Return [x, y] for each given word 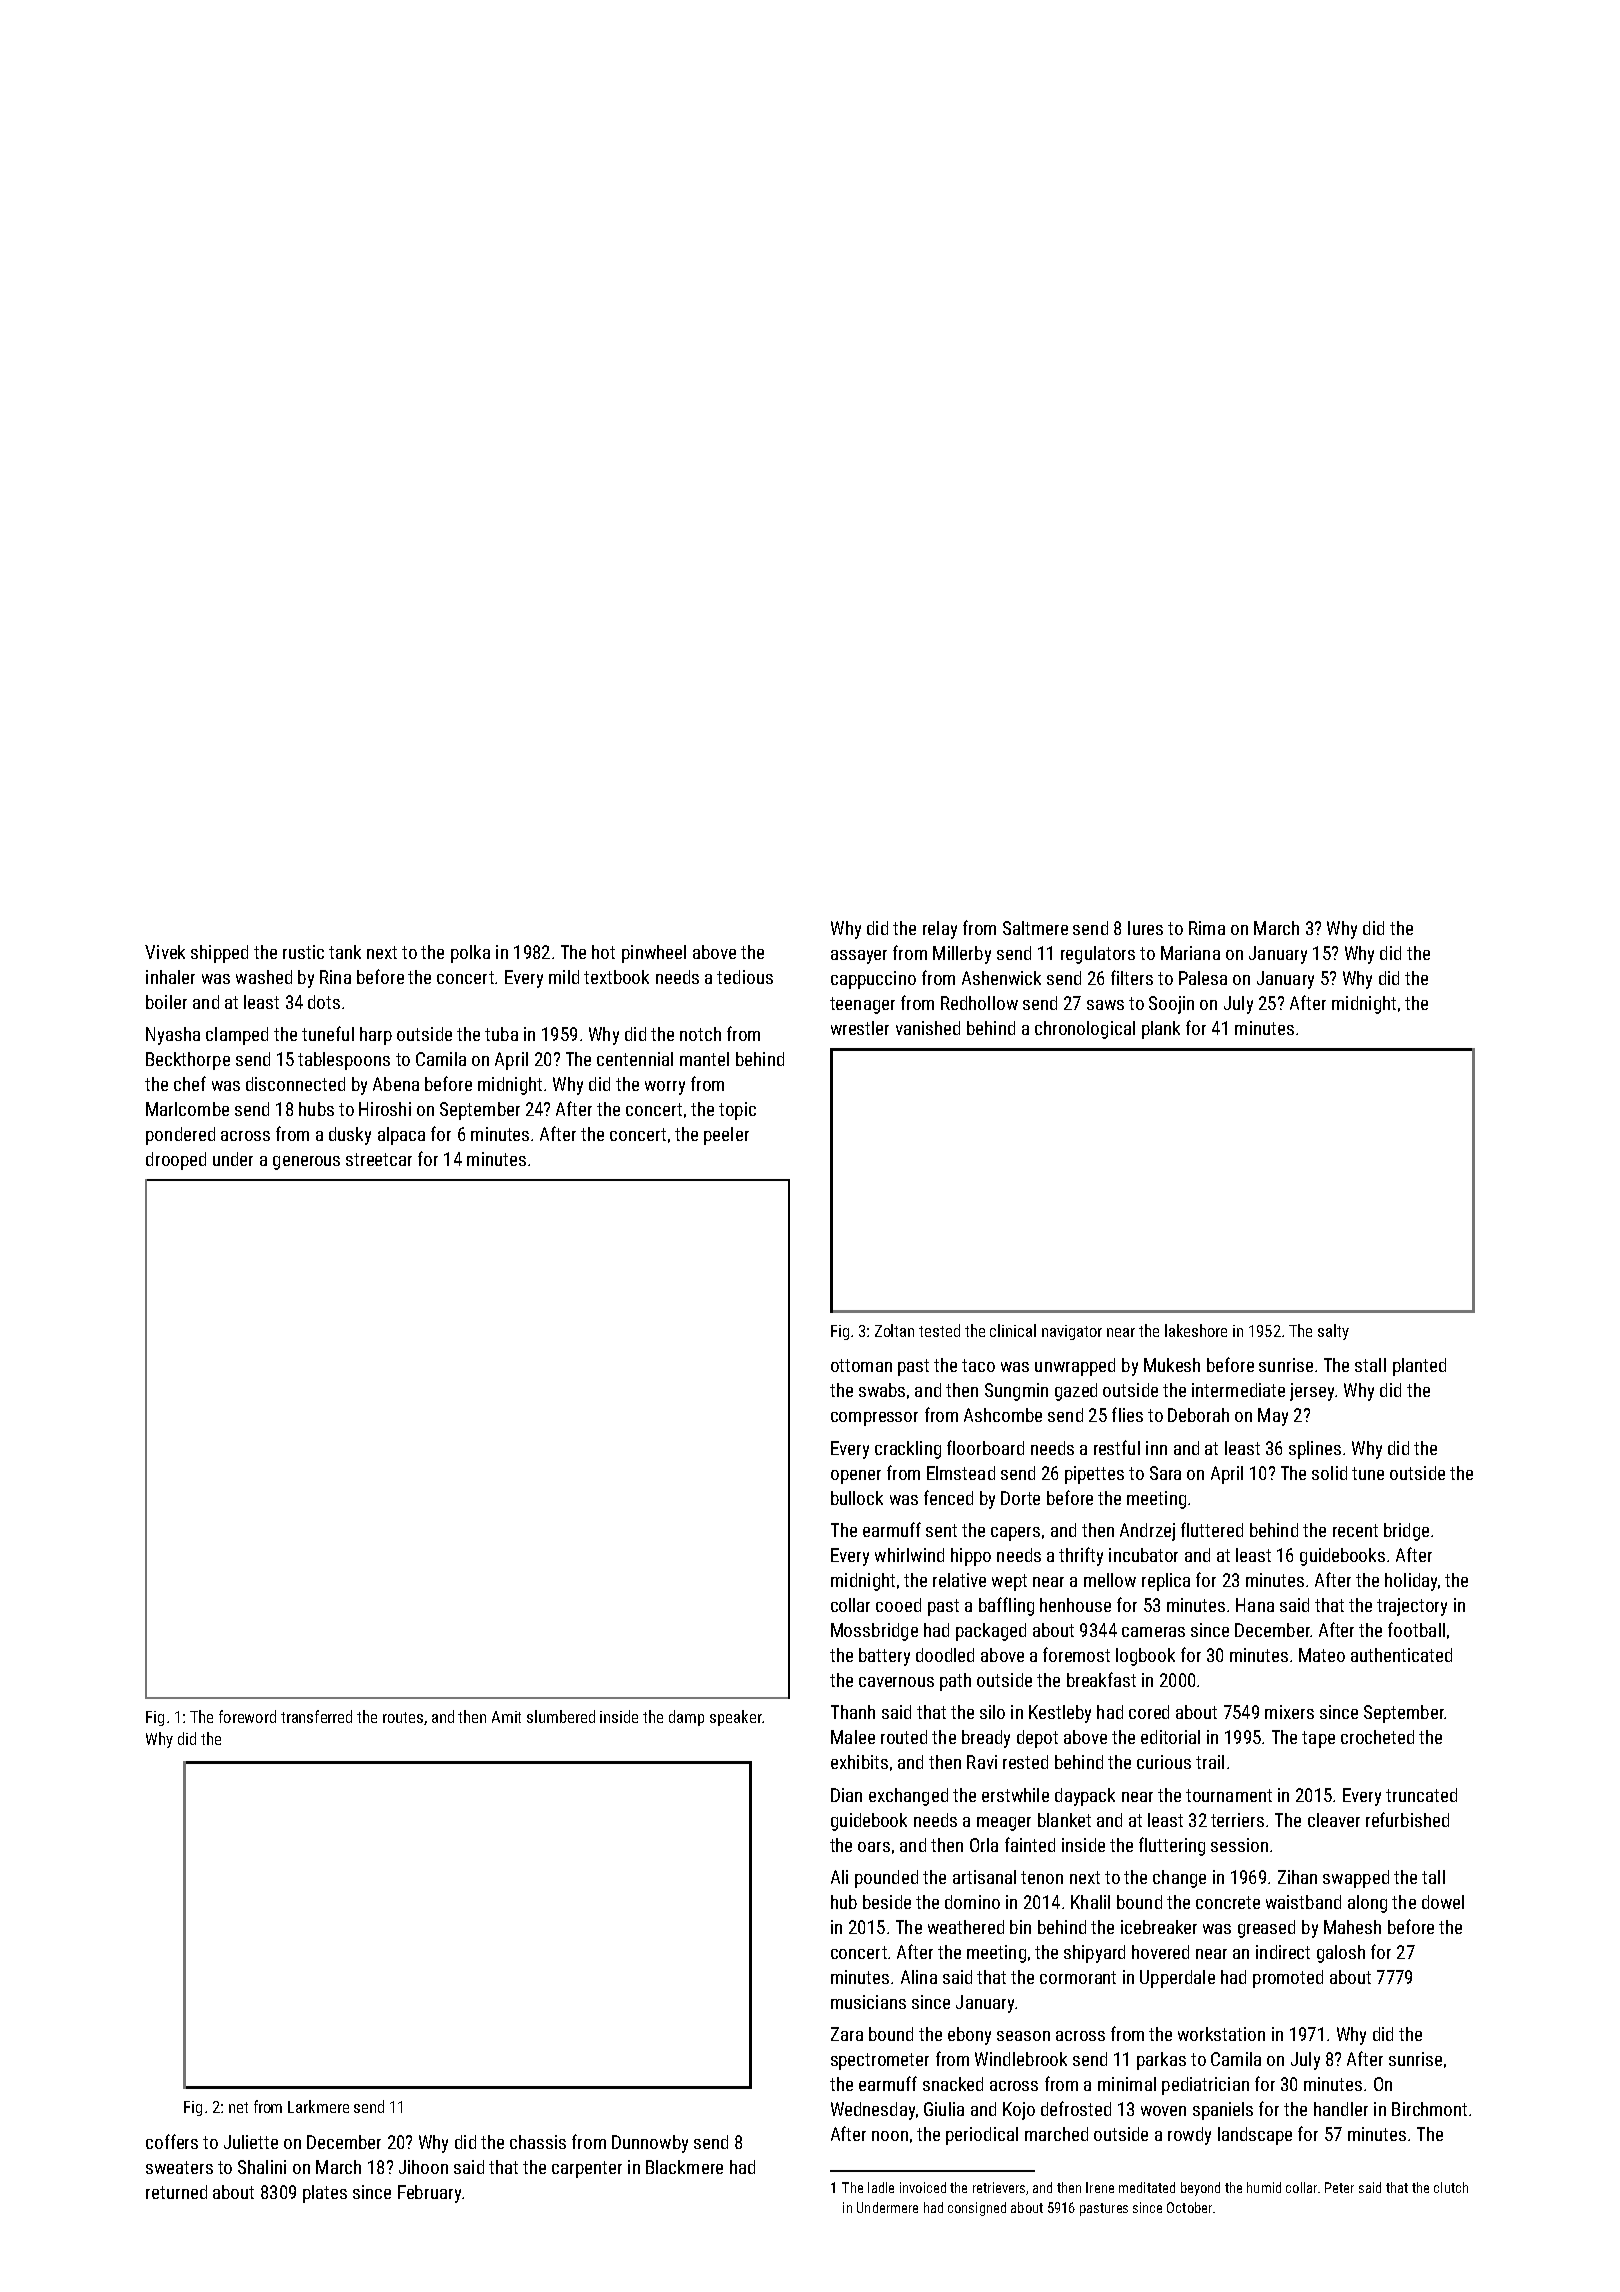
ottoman [861, 1365]
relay [940, 930]
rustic [303, 952]
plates [325, 2194]
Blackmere [684, 2167]
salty [1333, 1332]
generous [306, 1163]
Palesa [1203, 978]
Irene [1100, 2187]
